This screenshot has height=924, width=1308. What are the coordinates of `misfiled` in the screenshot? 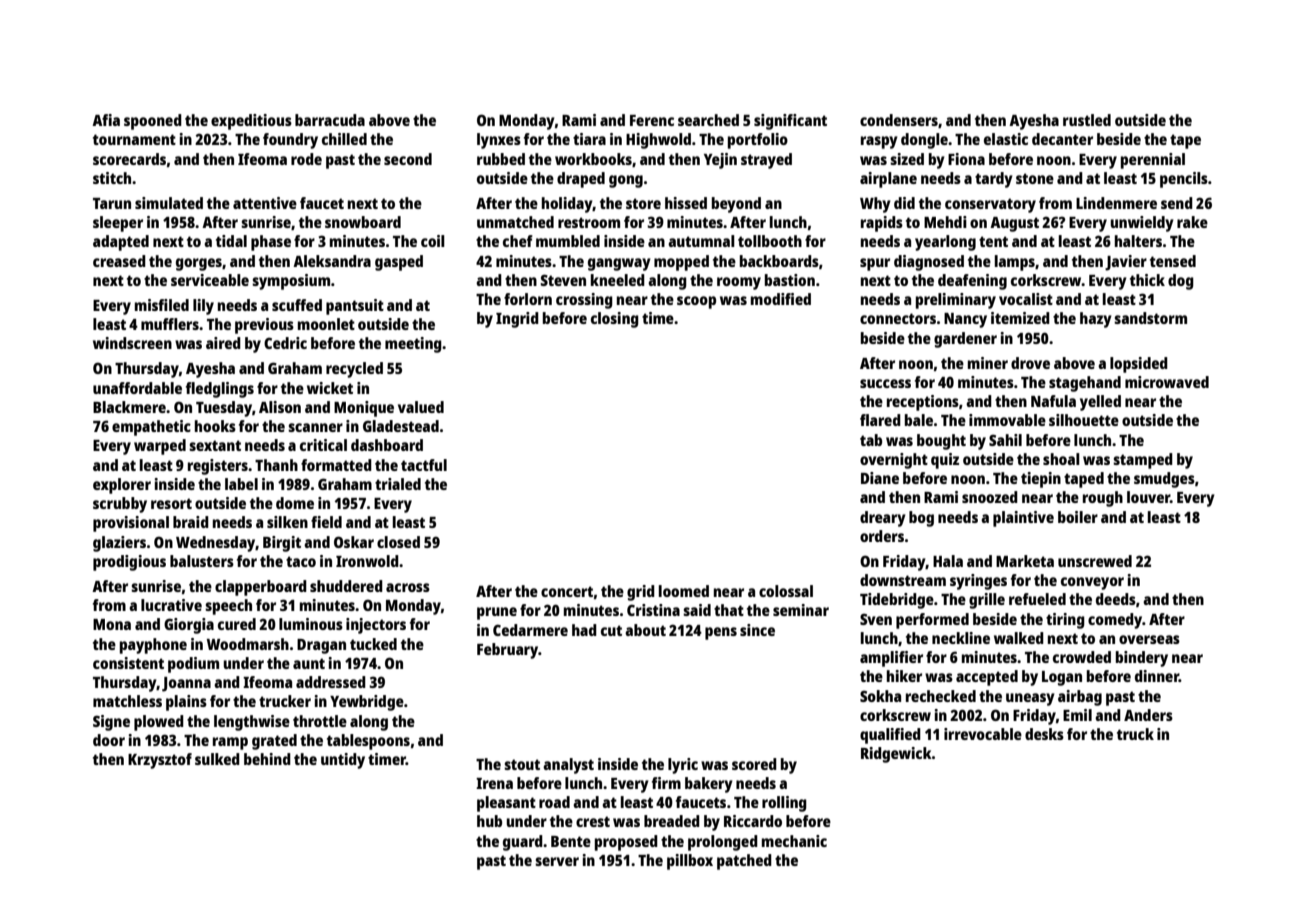 It's located at (162, 305).
